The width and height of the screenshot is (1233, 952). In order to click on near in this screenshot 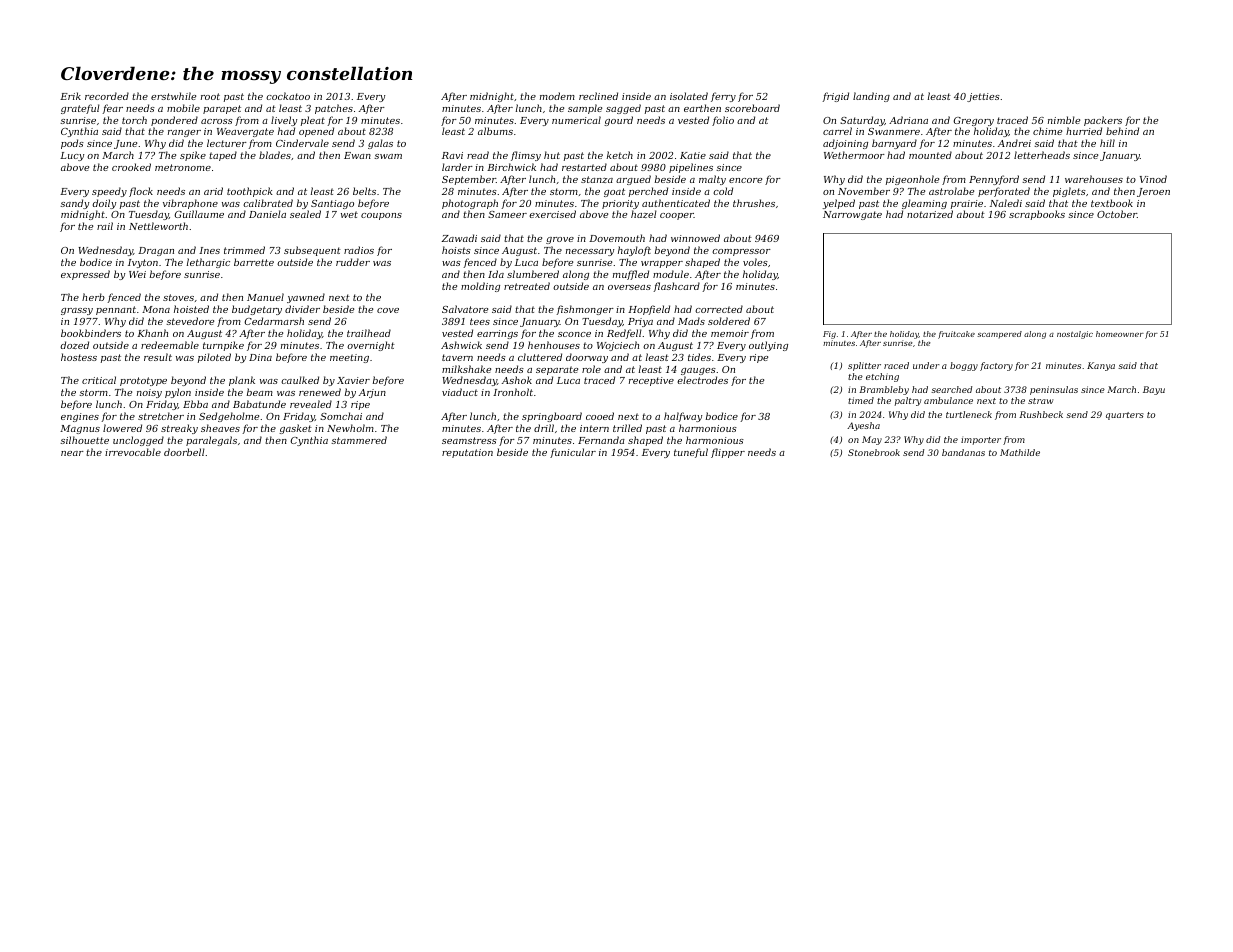, I will do `click(72, 453)`.
